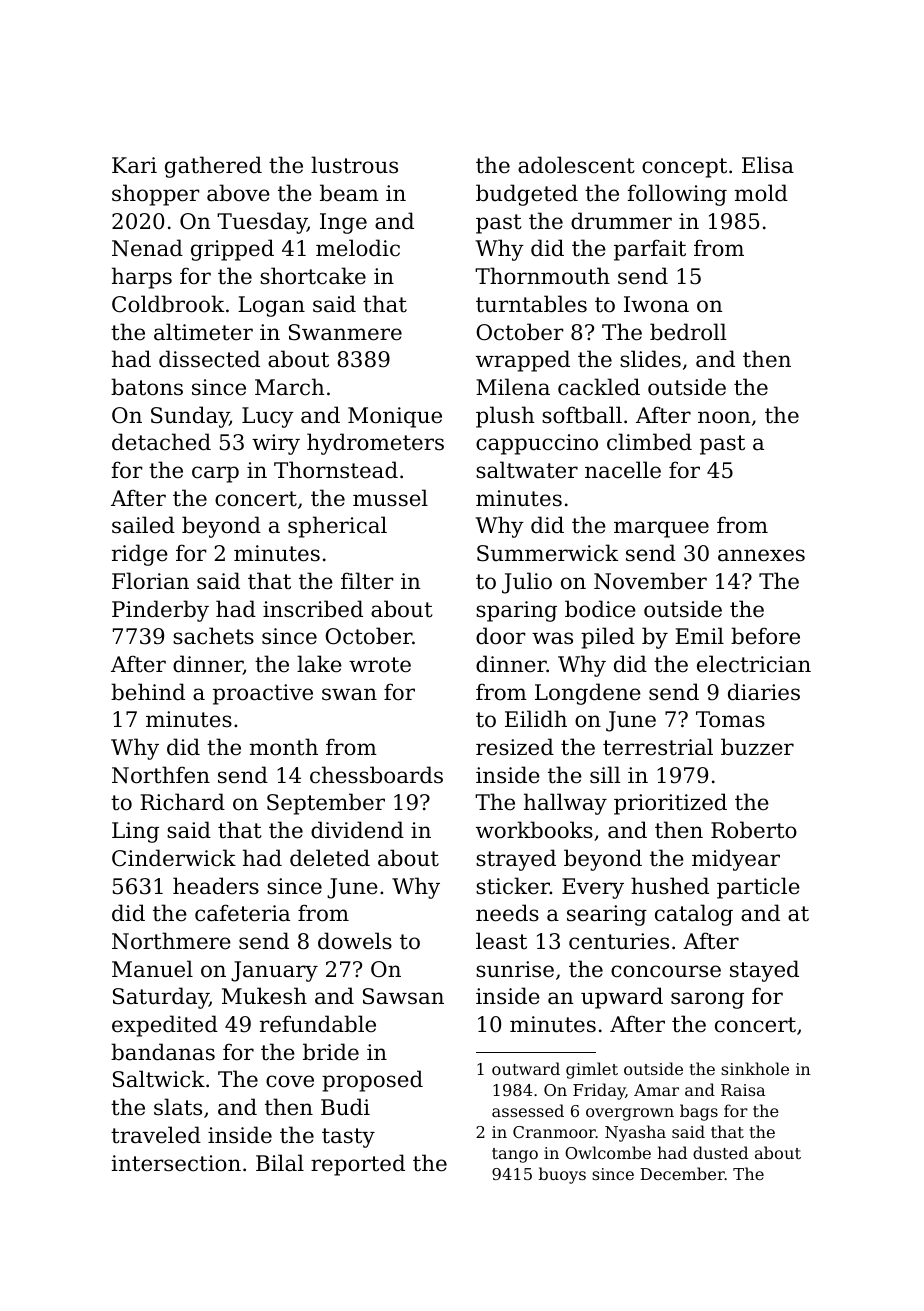  I want to click on dusted, so click(720, 1152).
